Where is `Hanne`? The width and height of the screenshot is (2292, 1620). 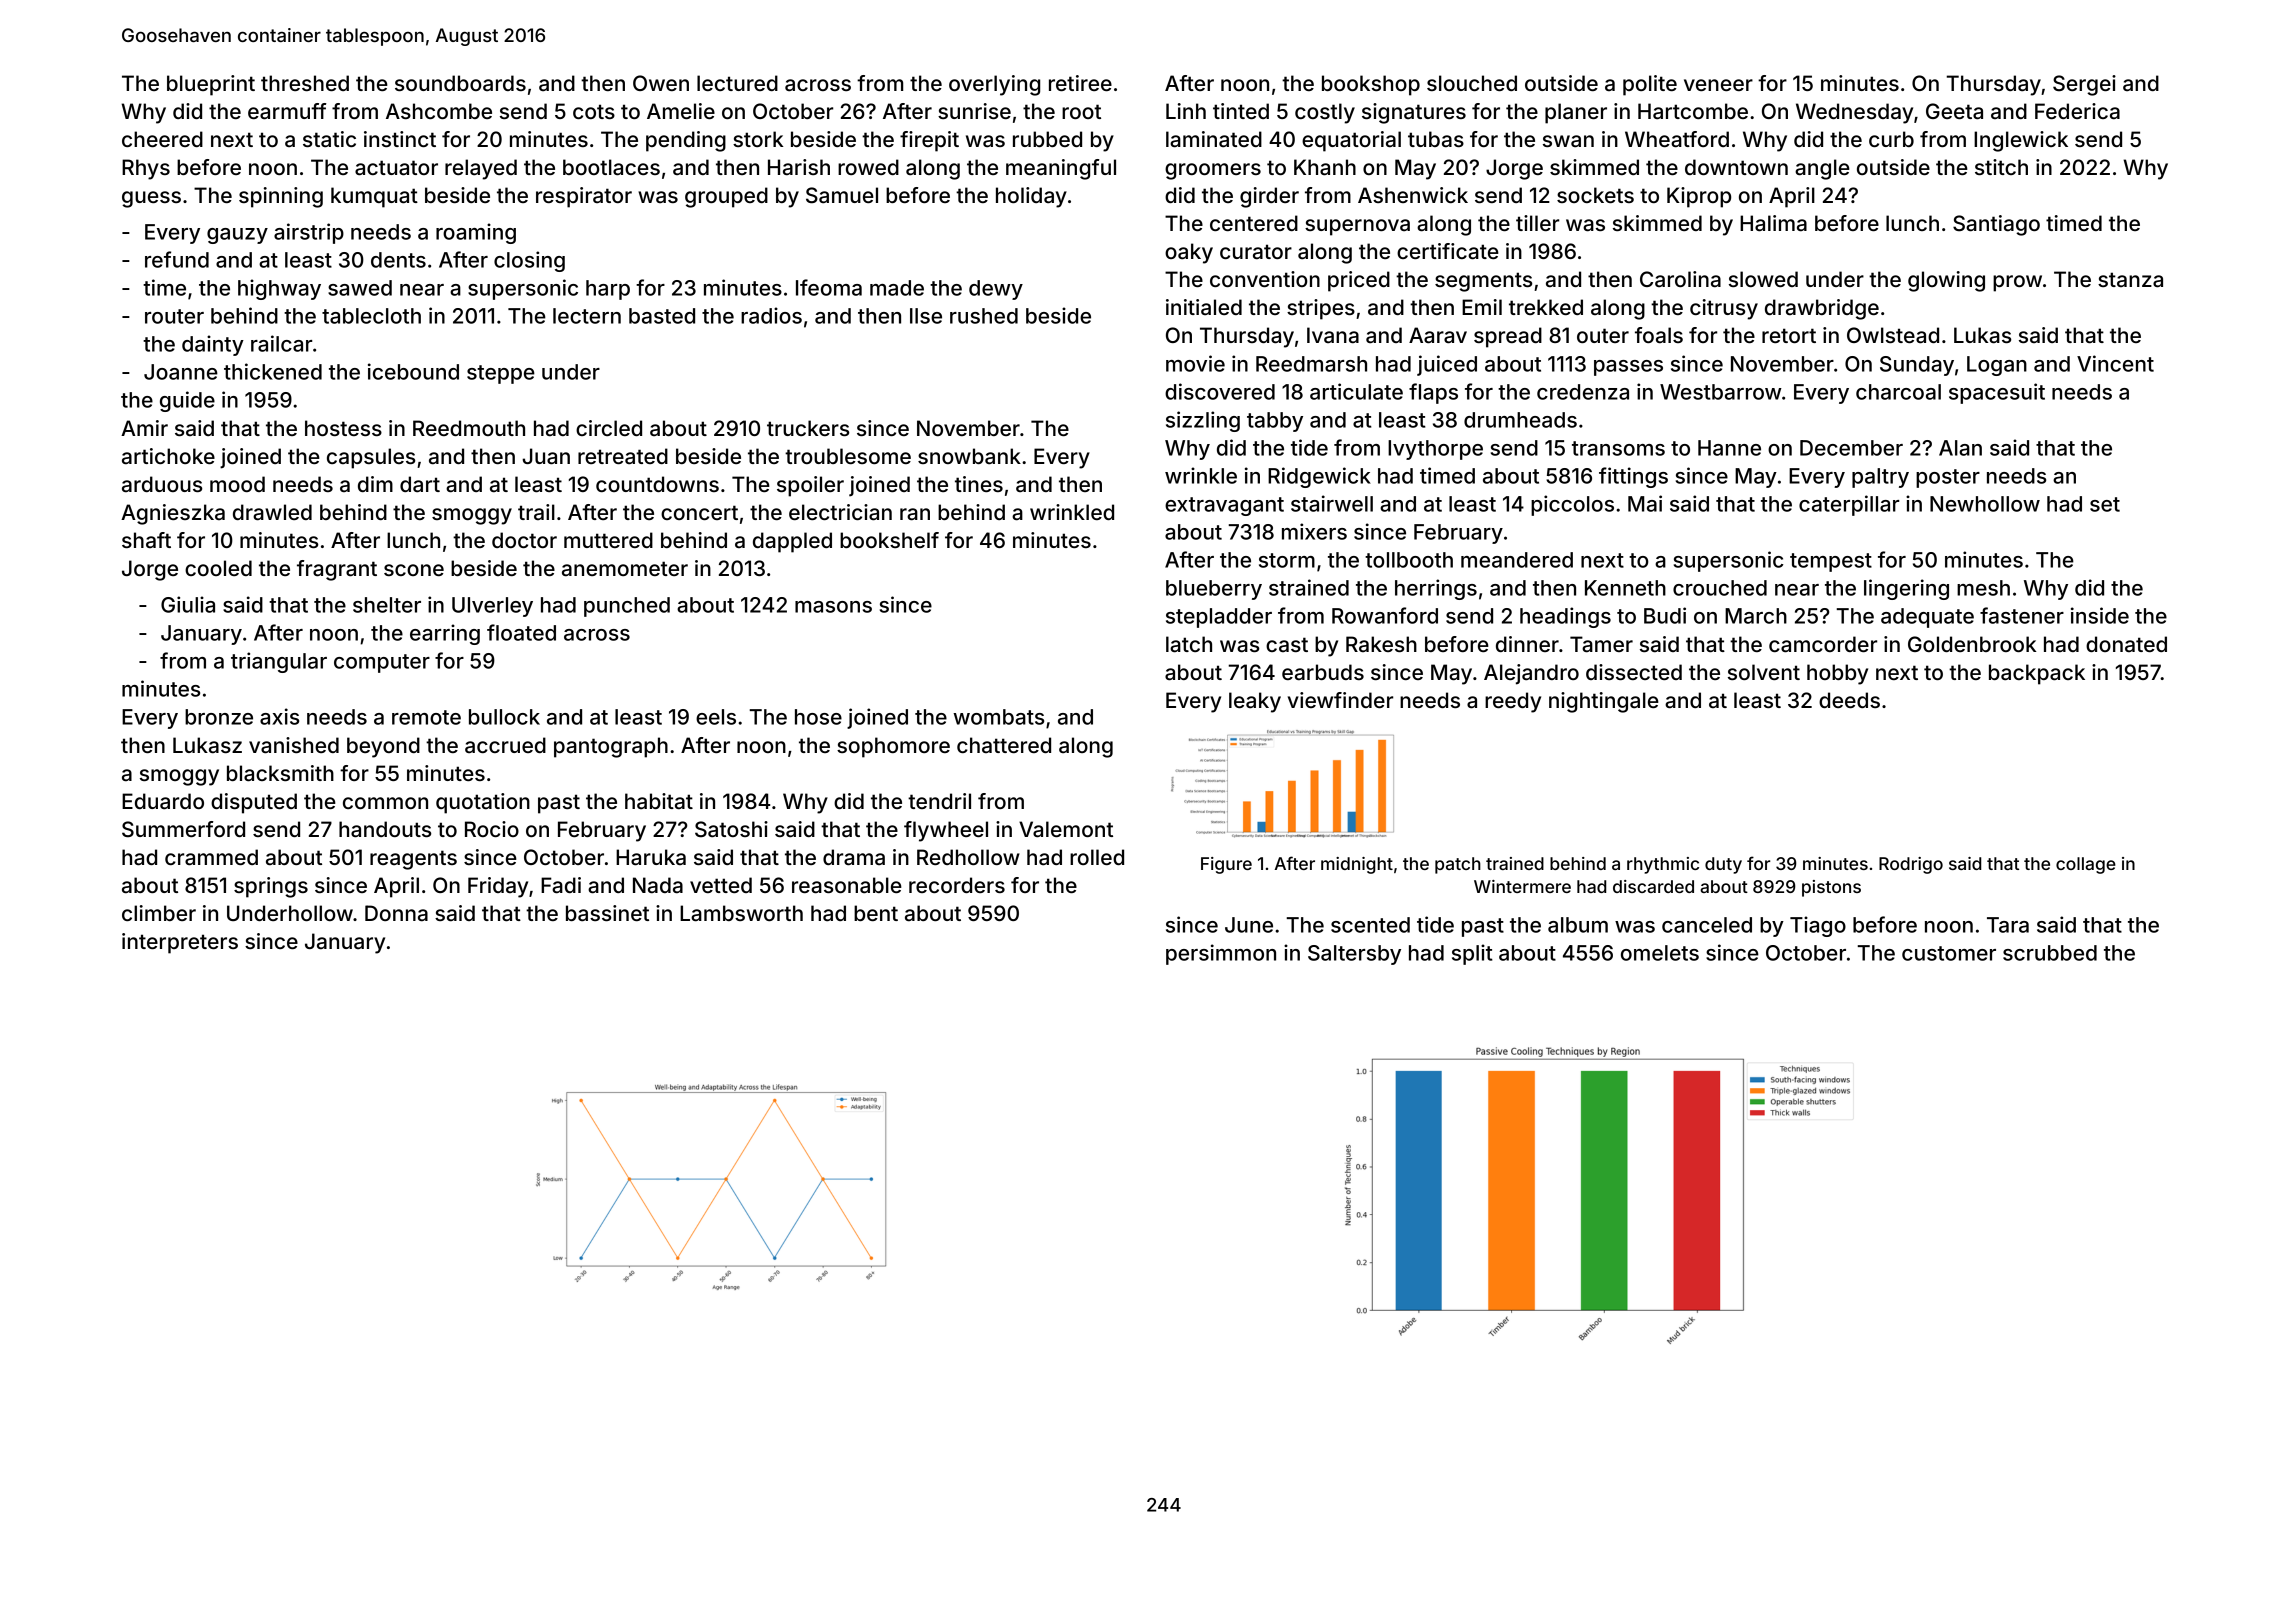
Hanne is located at coordinates (1729, 448).
